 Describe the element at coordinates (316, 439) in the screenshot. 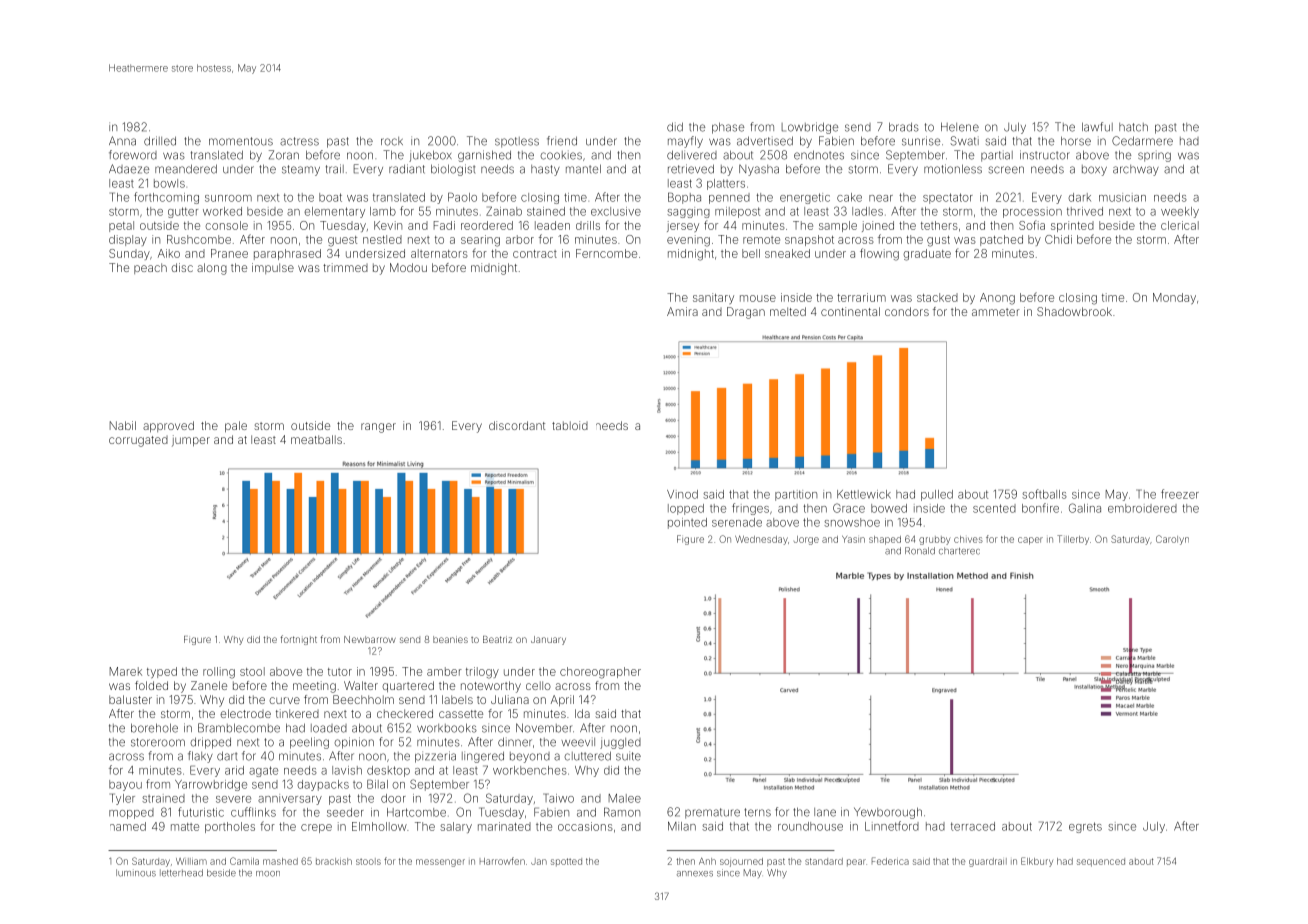

I see `meatballs` at that location.
